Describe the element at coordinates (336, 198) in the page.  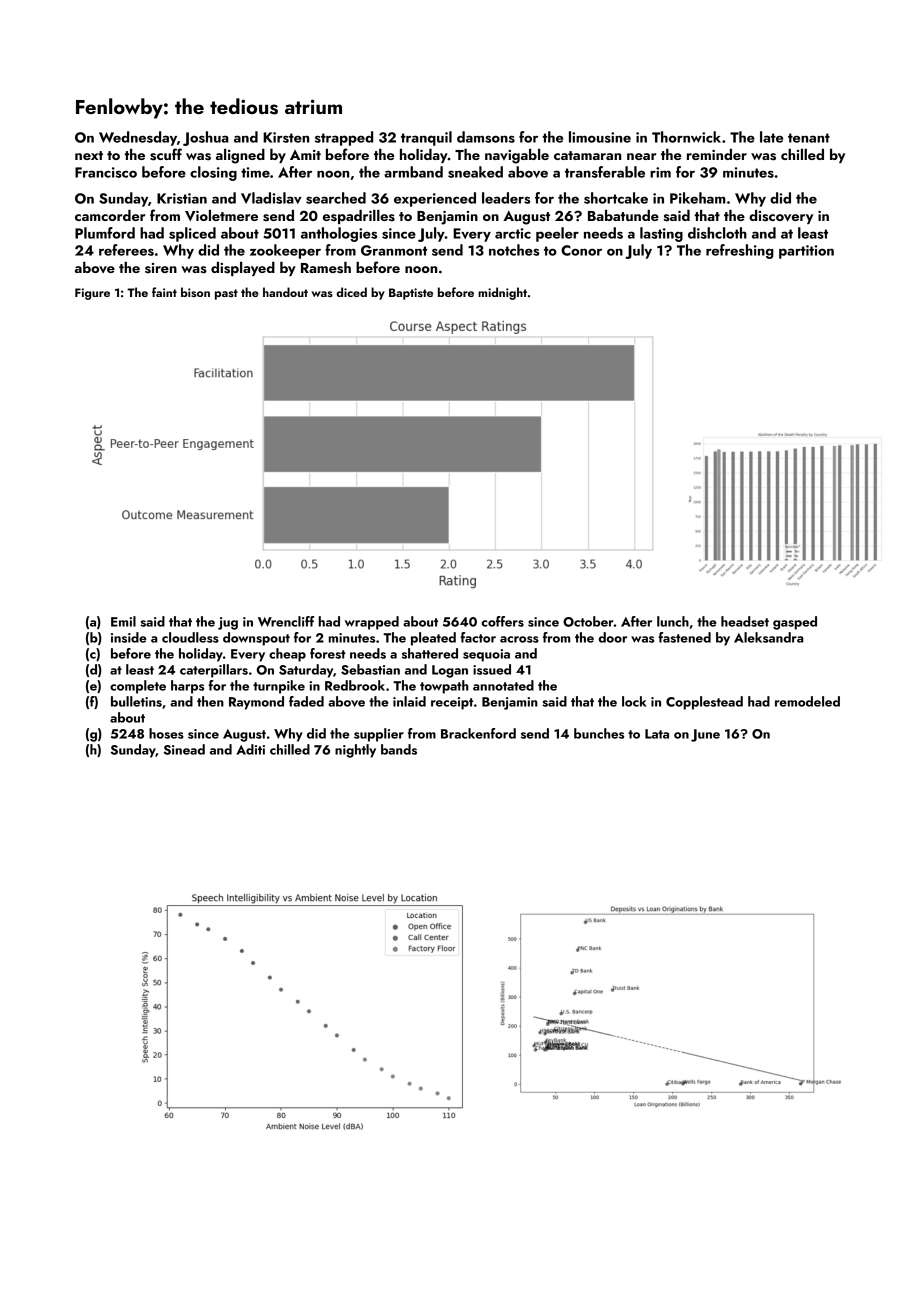
I see `searched` at that location.
